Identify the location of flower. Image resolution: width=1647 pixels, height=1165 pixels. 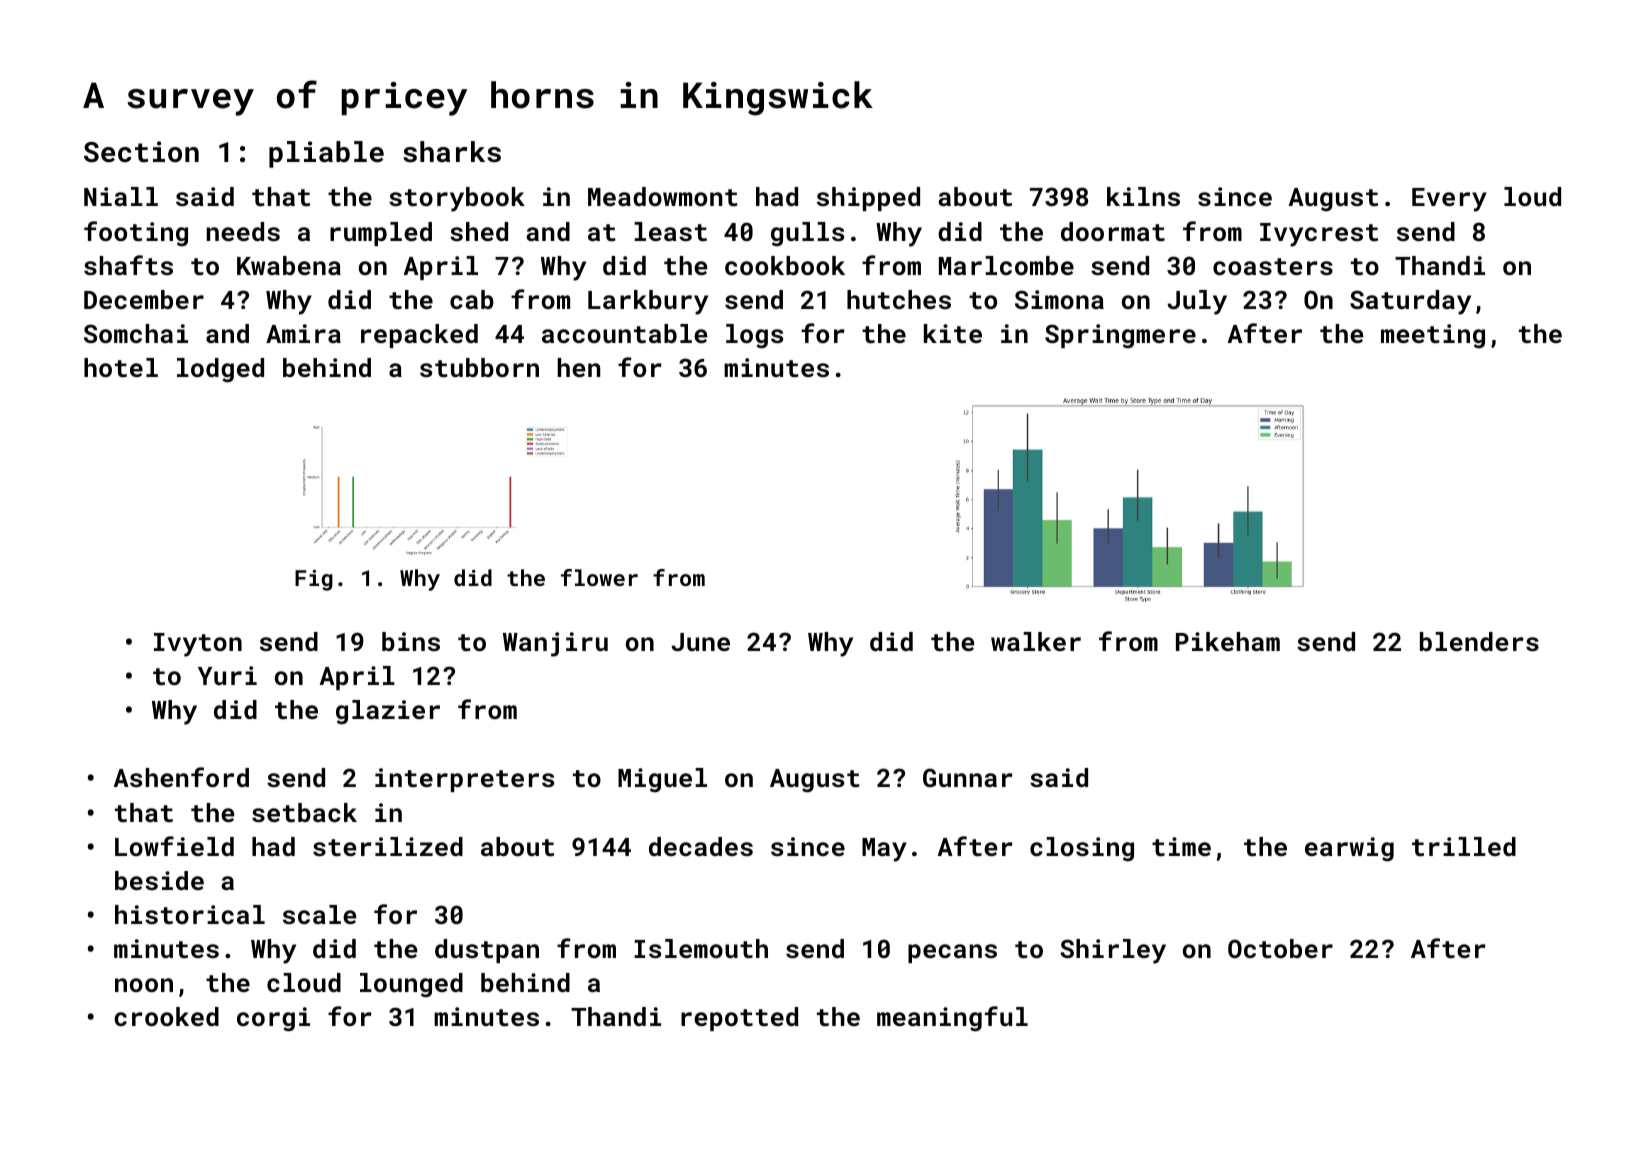
(599, 577).
